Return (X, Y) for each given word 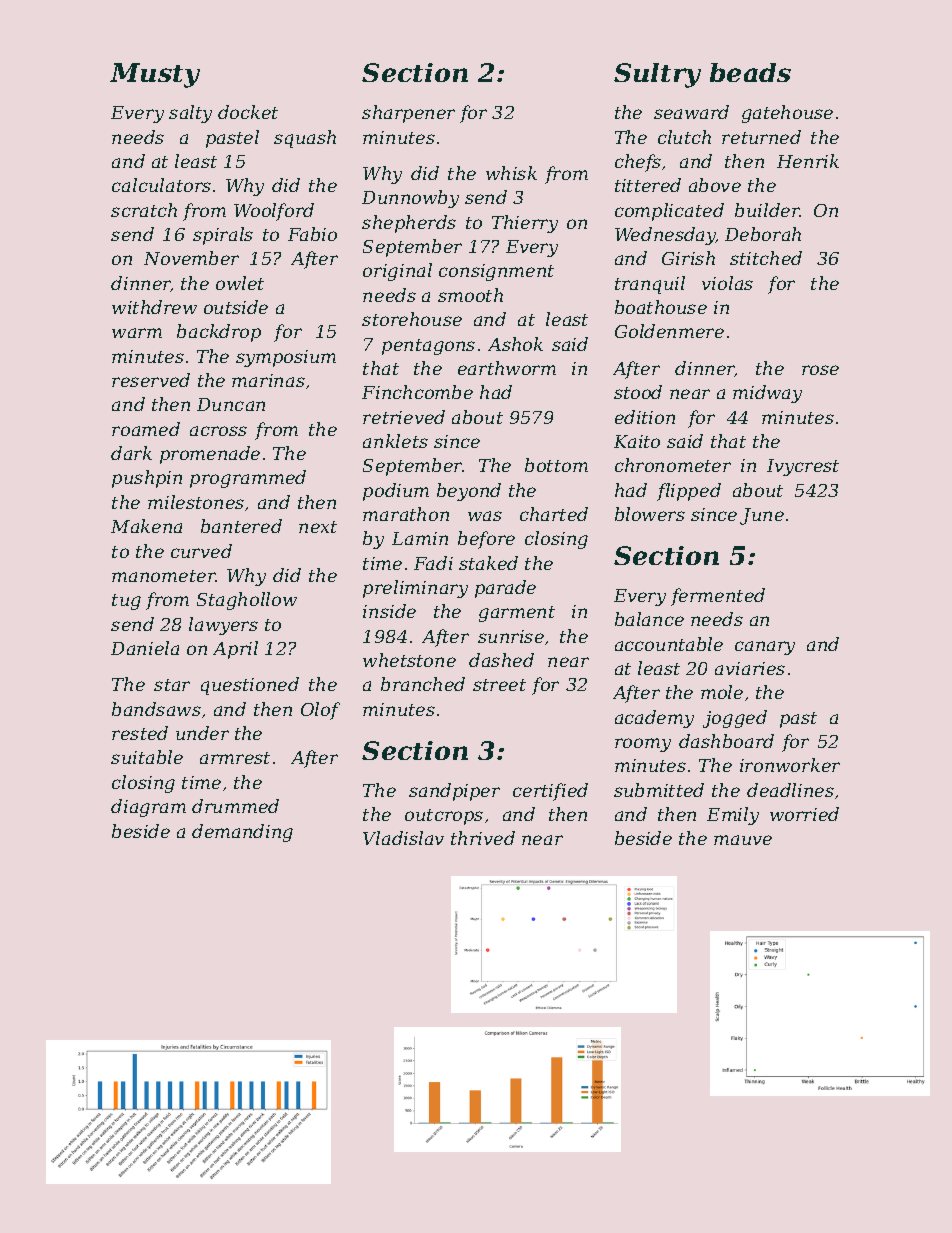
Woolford (274, 212)
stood (638, 392)
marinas (268, 380)
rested (140, 733)
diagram (148, 808)
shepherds (409, 224)
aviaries (750, 668)
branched (423, 684)
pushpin (147, 479)
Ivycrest (803, 467)
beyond (469, 492)
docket (248, 112)
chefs (638, 163)
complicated (669, 212)
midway (767, 394)
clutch (684, 137)
